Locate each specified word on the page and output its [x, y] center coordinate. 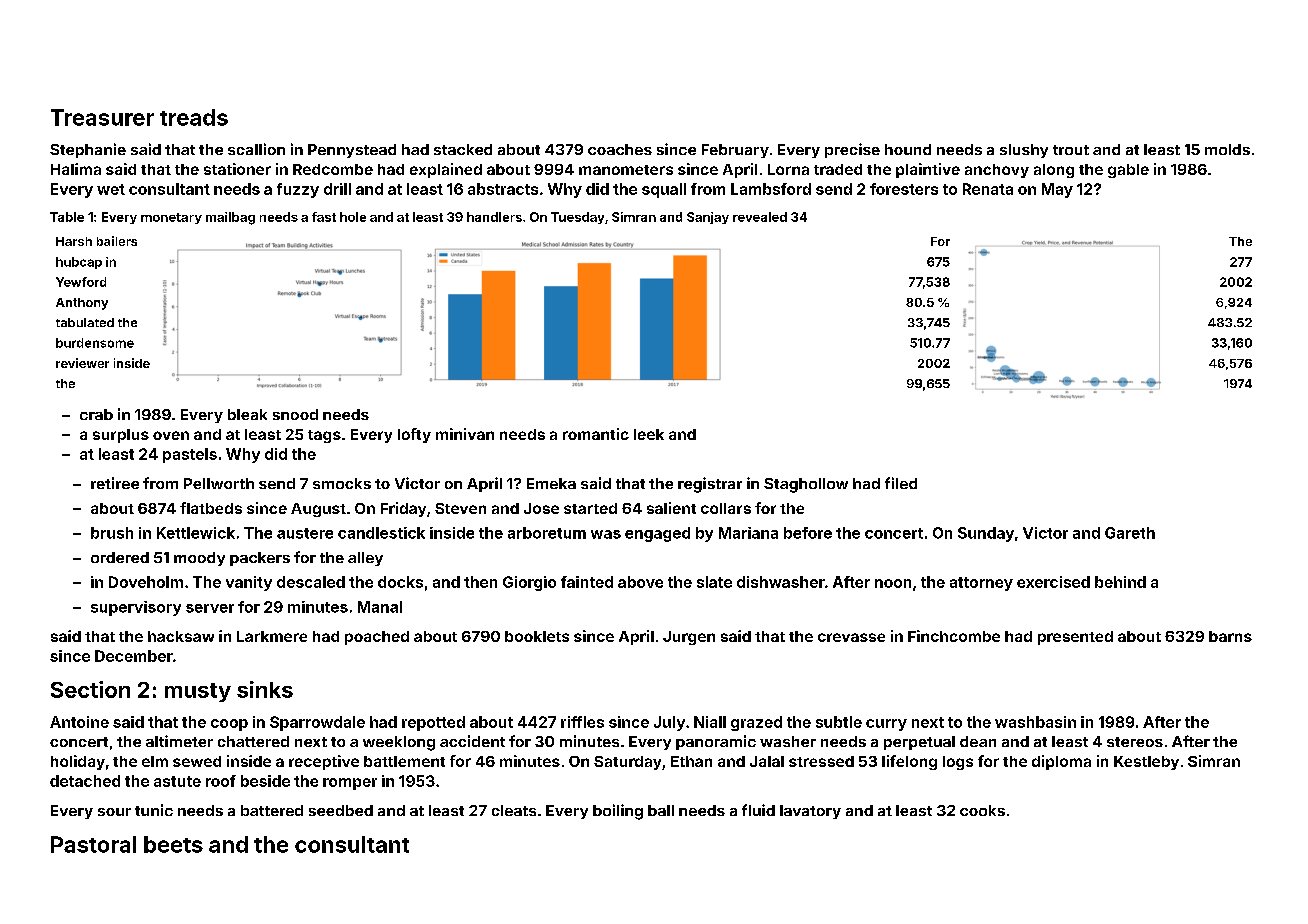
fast [324, 217]
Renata [988, 189]
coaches [620, 149]
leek [649, 434]
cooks [982, 810]
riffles [582, 722]
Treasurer [102, 117]
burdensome [95, 343]
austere [305, 533]
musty [198, 692]
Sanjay [708, 218]
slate [714, 582]
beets [173, 844]
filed [901, 483]
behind [1120, 582]
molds [1227, 149]
